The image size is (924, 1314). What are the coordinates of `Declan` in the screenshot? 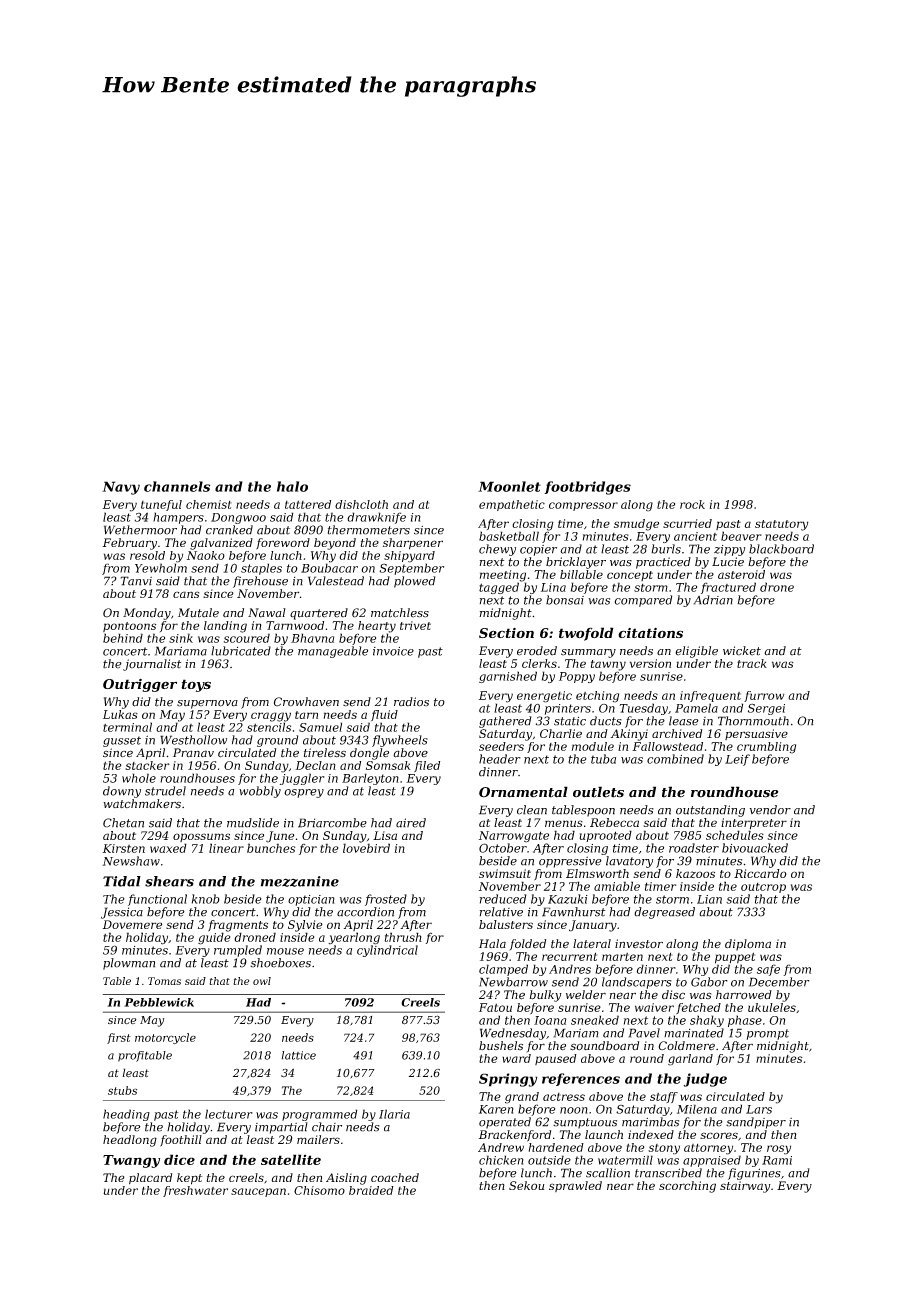 It's located at (315, 765).
